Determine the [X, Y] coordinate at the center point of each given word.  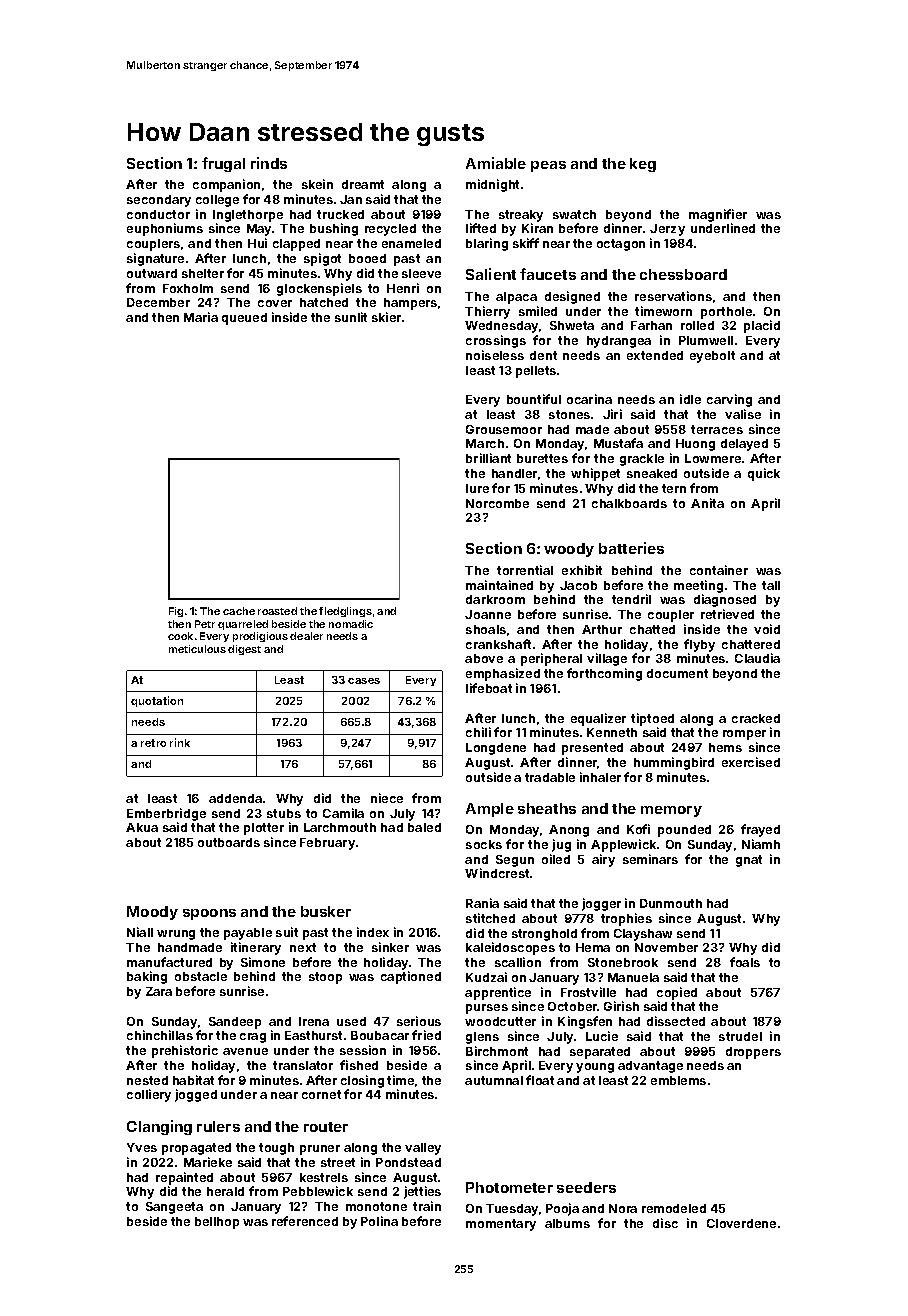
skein [317, 184]
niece [387, 798]
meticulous [197, 649]
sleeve [421, 273]
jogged [196, 1095]
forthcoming [604, 674]
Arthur [602, 629]
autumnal [494, 1080]
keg [643, 165]
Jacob [578, 585]
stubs [284, 813]
